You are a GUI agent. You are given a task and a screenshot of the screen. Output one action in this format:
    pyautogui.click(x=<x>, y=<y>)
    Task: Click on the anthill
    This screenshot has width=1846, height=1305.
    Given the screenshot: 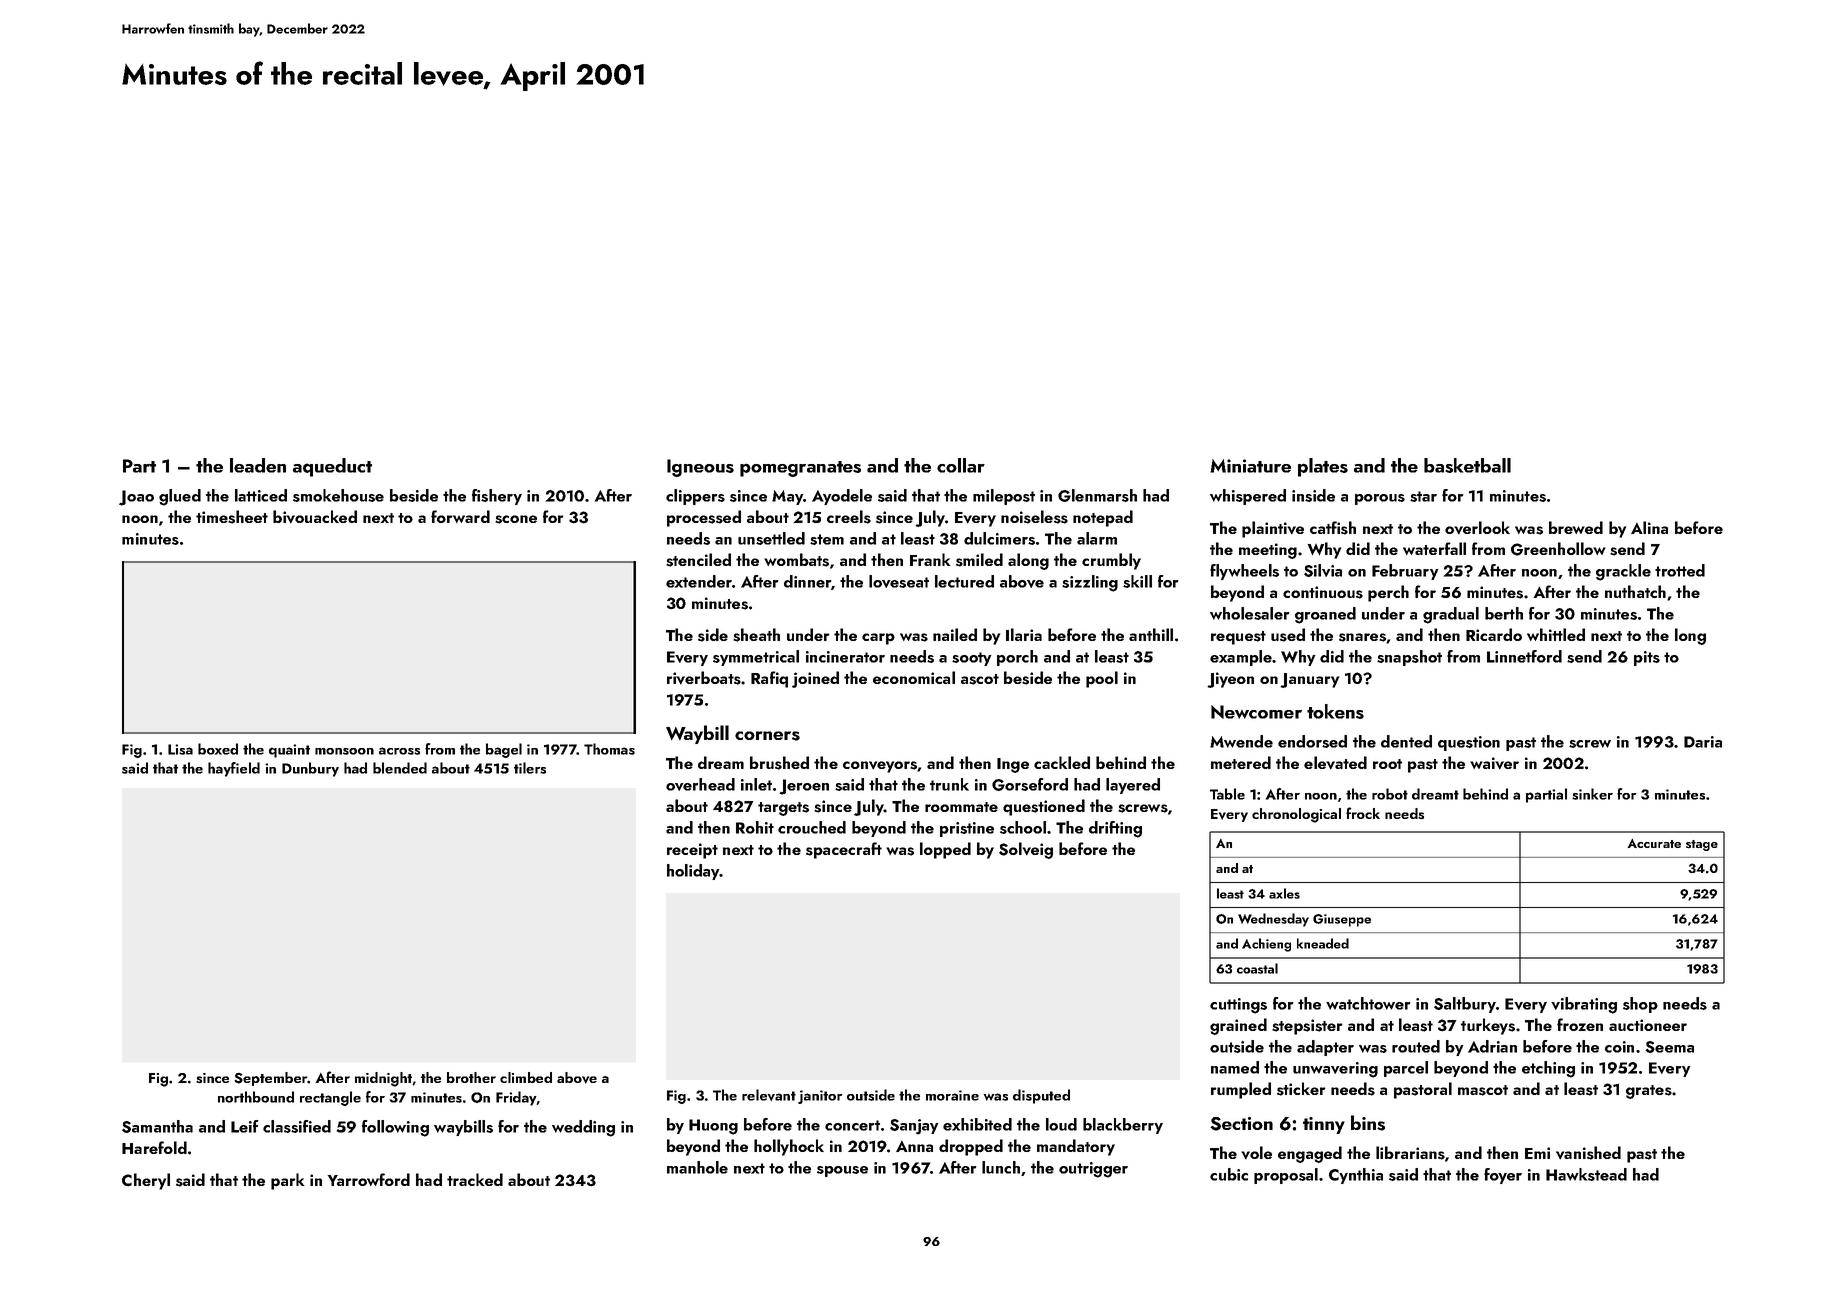 What is the action you would take?
    pyautogui.click(x=1151, y=634)
